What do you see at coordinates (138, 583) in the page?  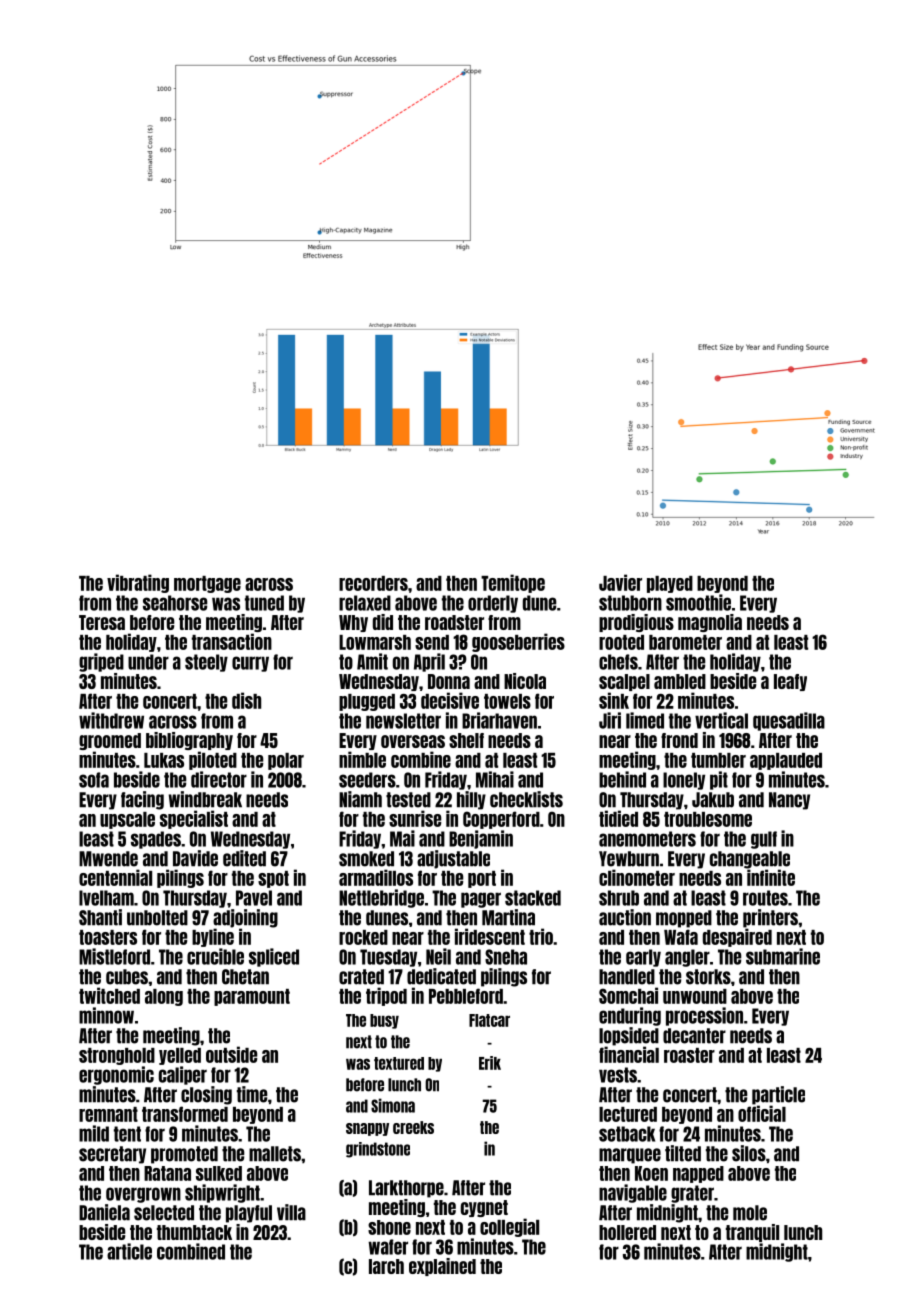 I see `vibrating` at bounding box center [138, 583].
